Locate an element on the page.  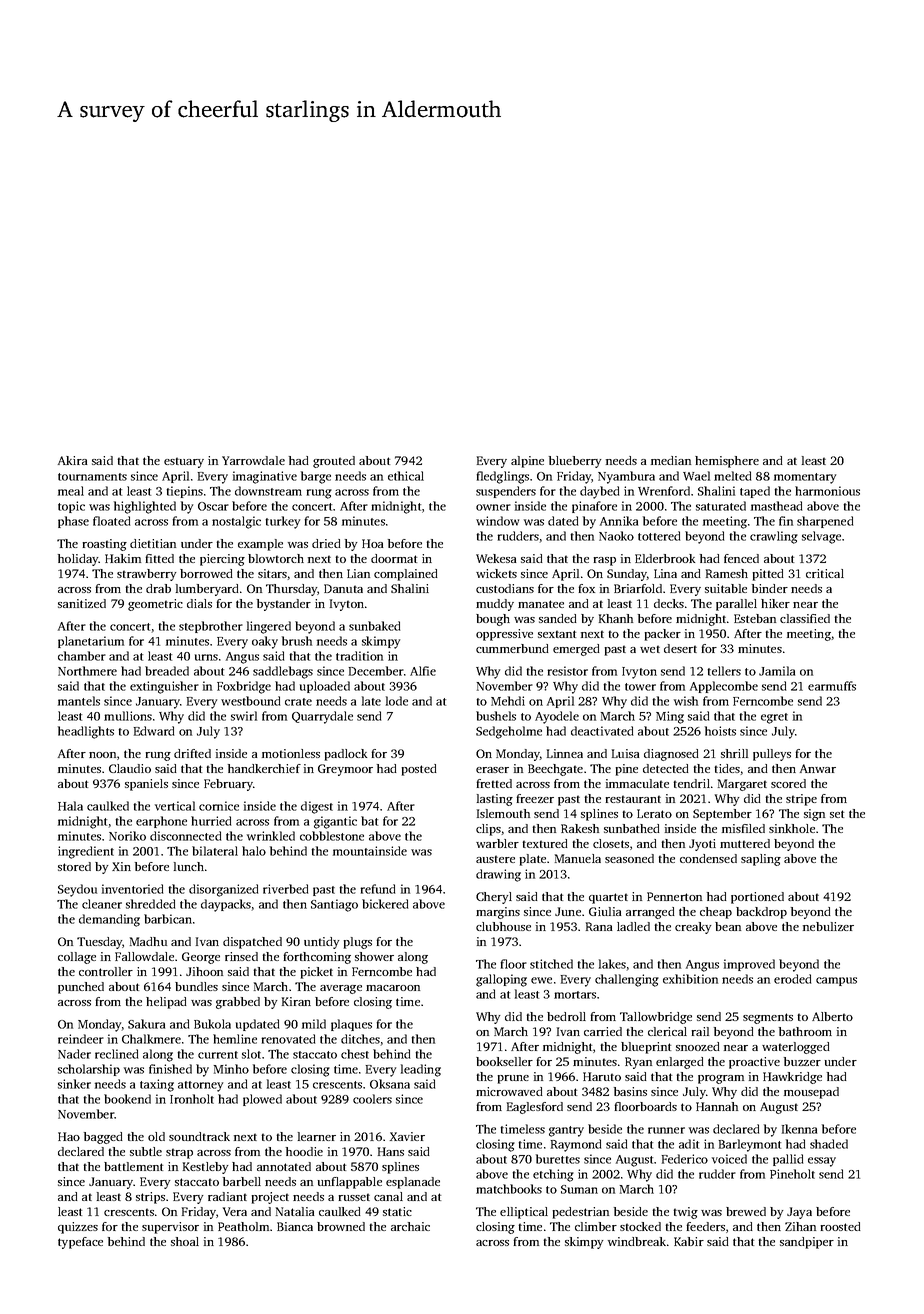
sunbaked is located at coordinates (374, 626).
